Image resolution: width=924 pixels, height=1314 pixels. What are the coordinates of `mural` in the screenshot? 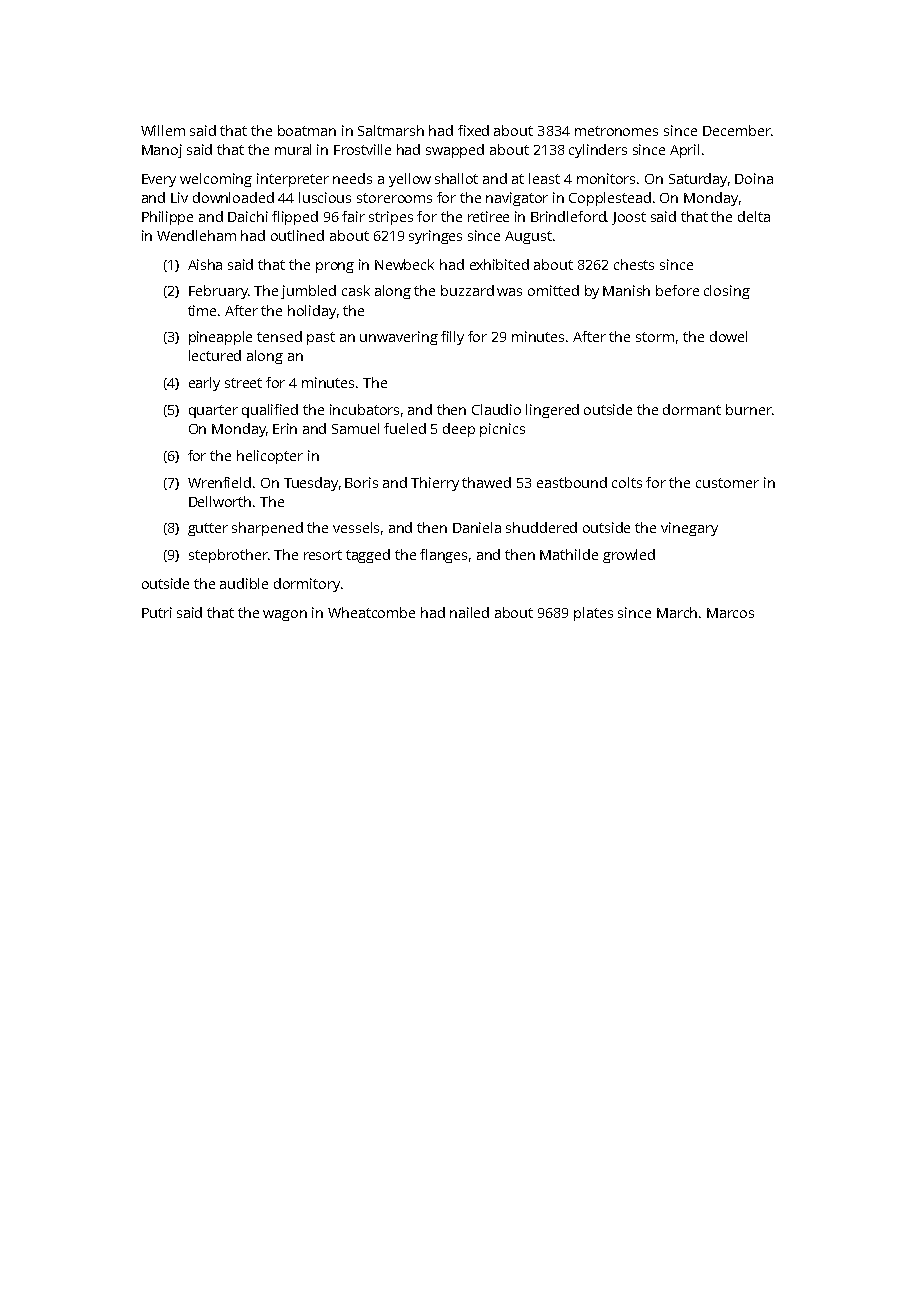 It's located at (293, 149).
